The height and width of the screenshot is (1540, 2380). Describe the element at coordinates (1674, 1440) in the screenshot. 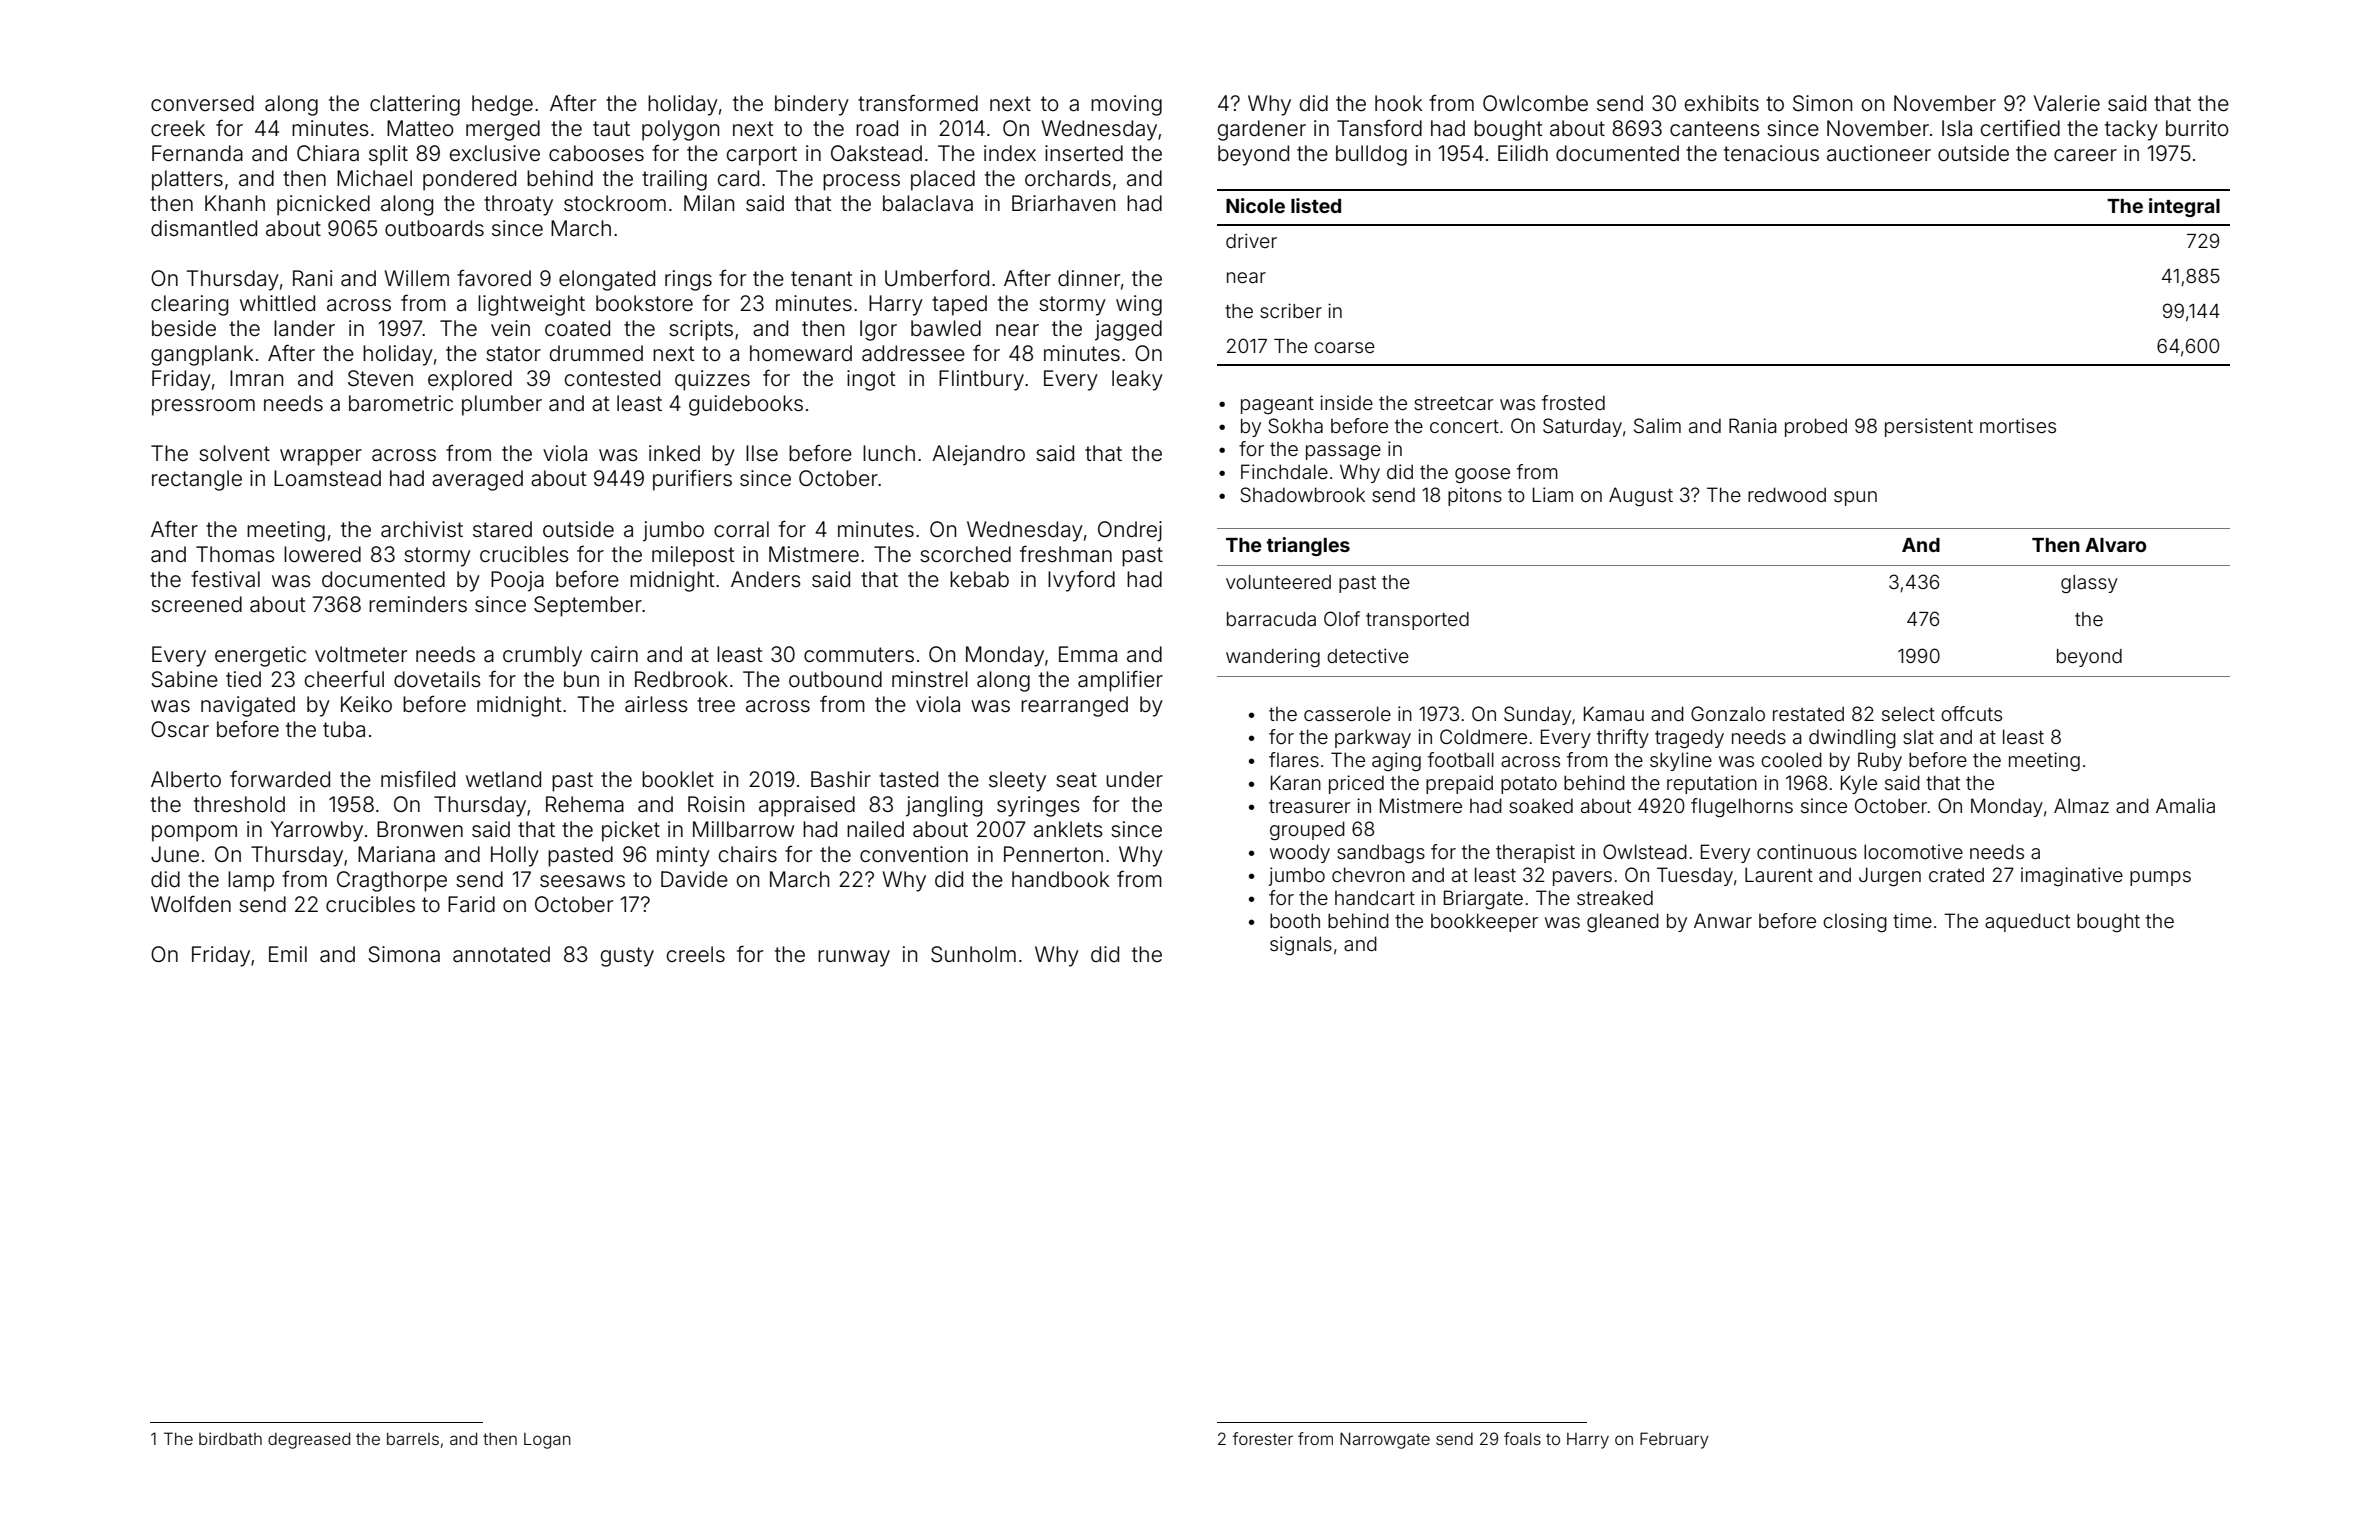

I see `February` at that location.
